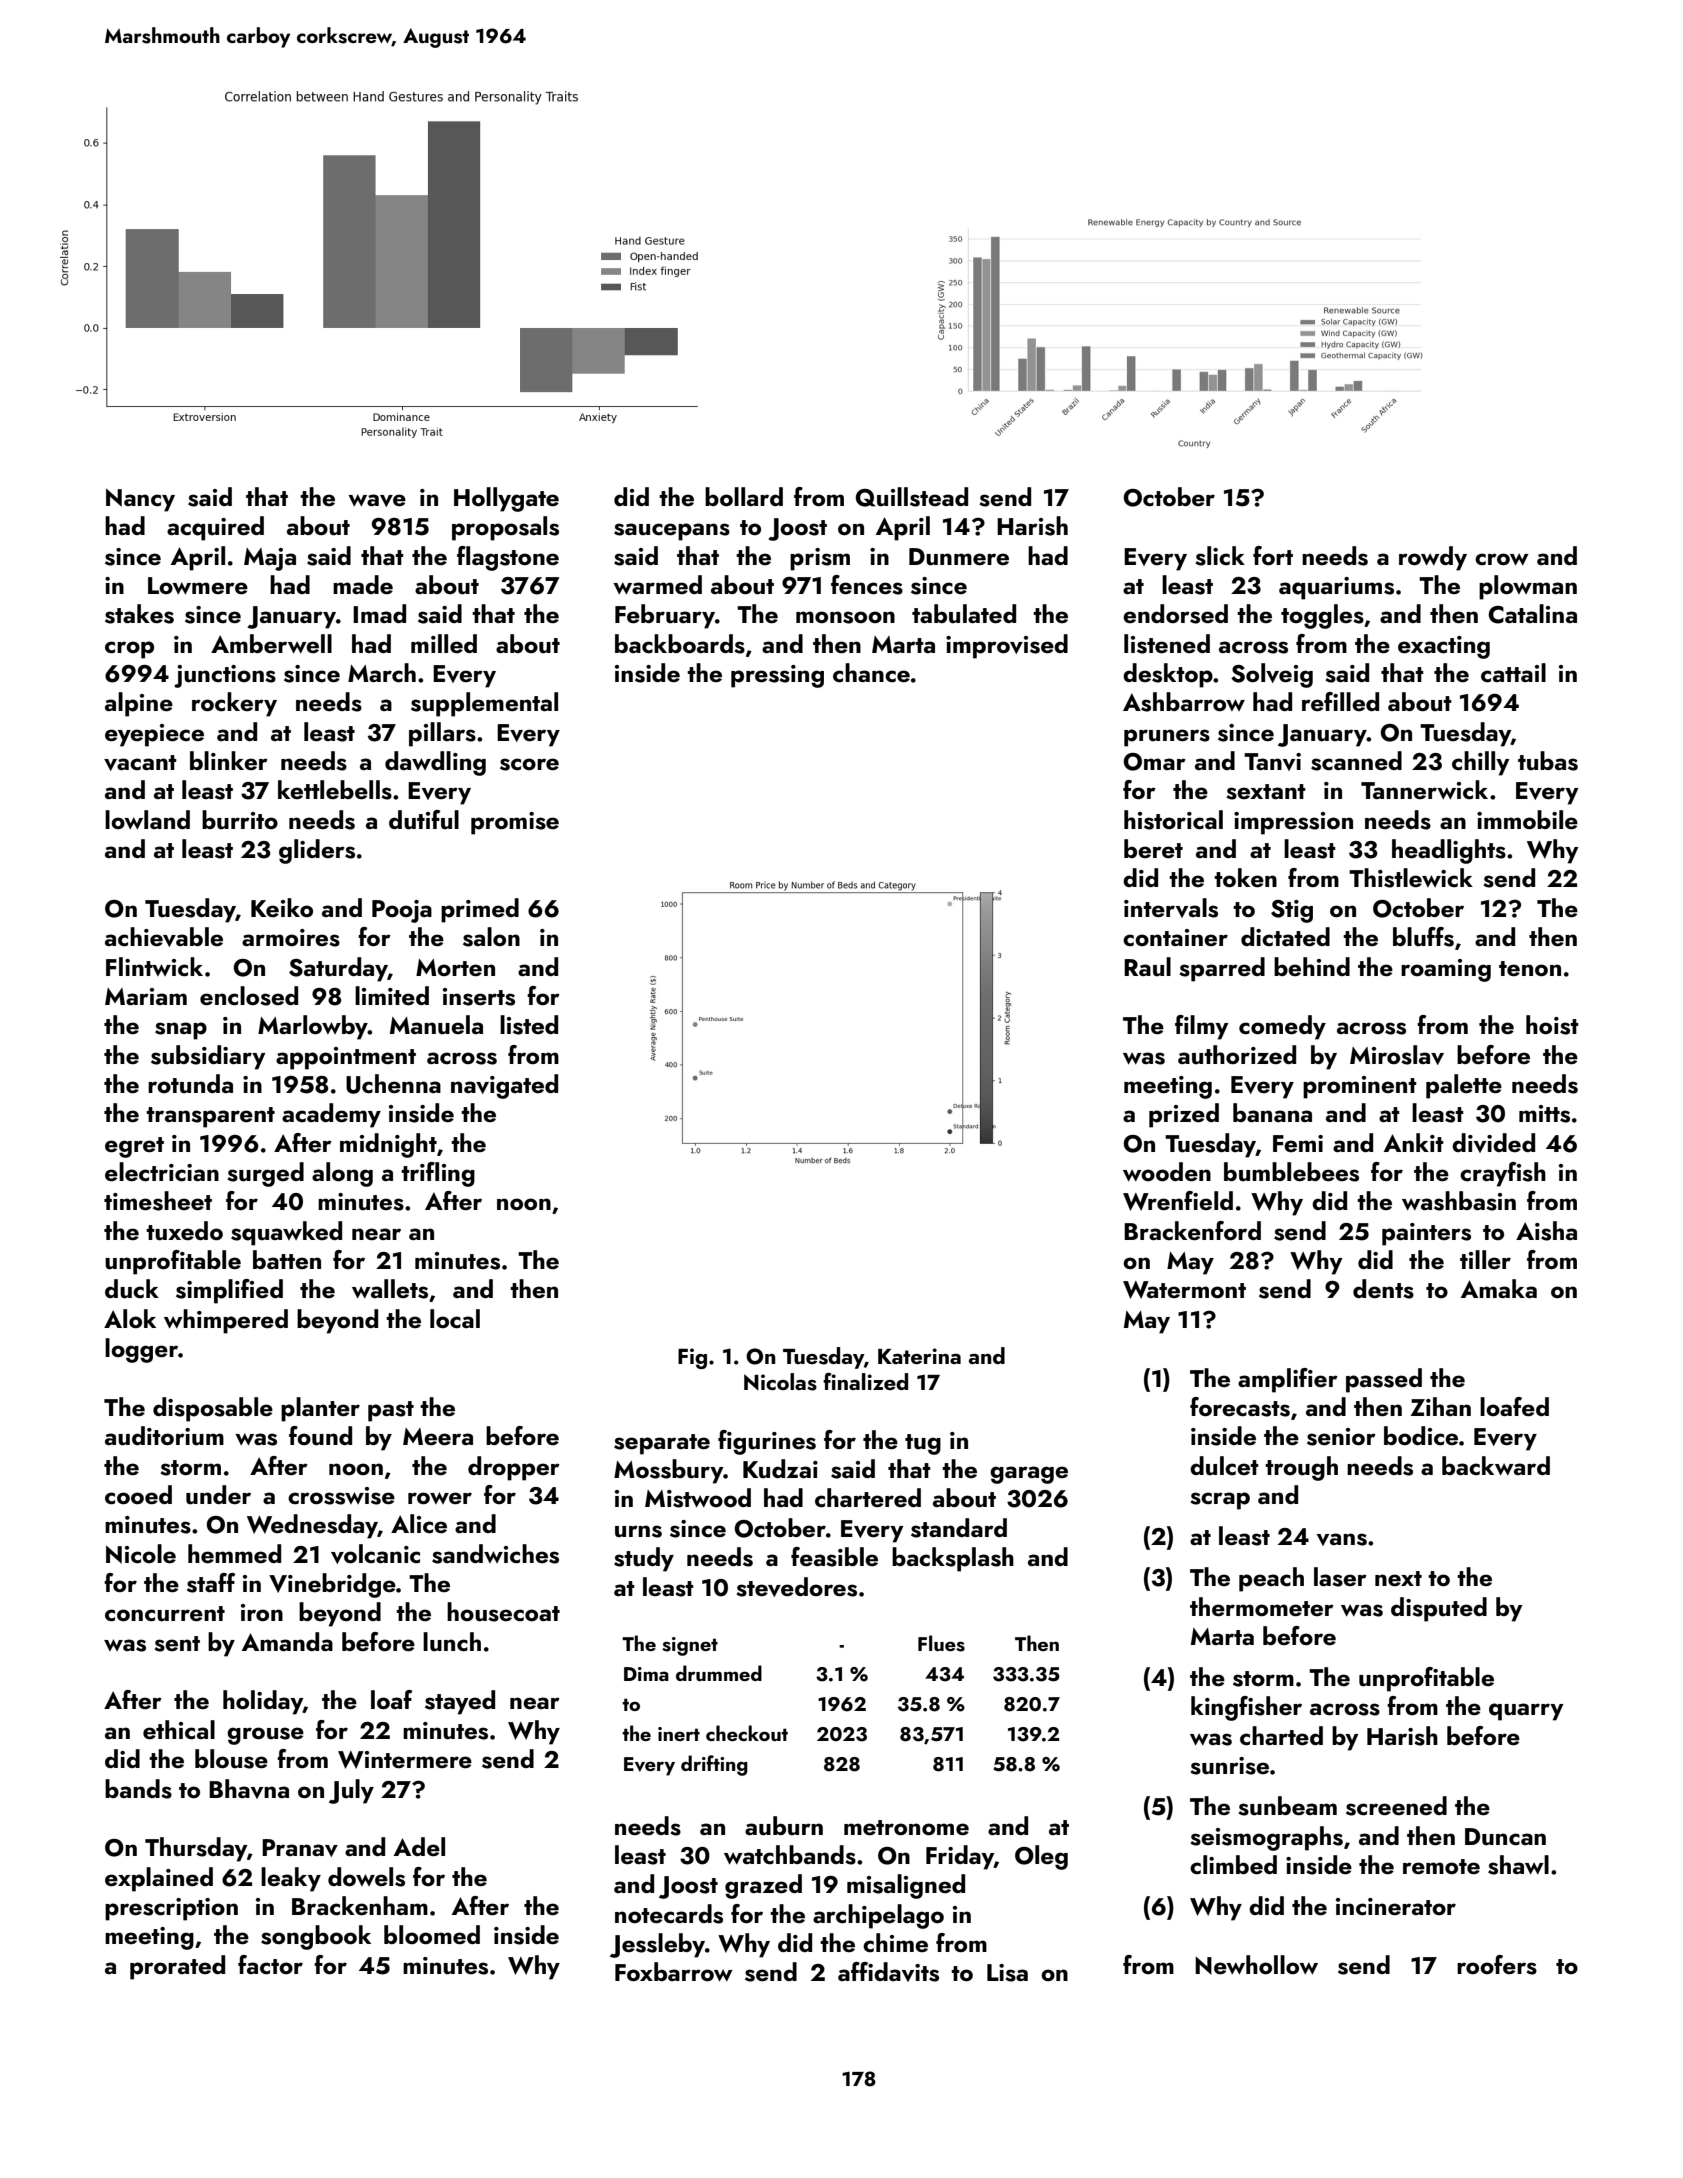 Image resolution: width=1683 pixels, height=2178 pixels. What do you see at coordinates (1505, 1837) in the image?
I see `Duncan` at bounding box center [1505, 1837].
